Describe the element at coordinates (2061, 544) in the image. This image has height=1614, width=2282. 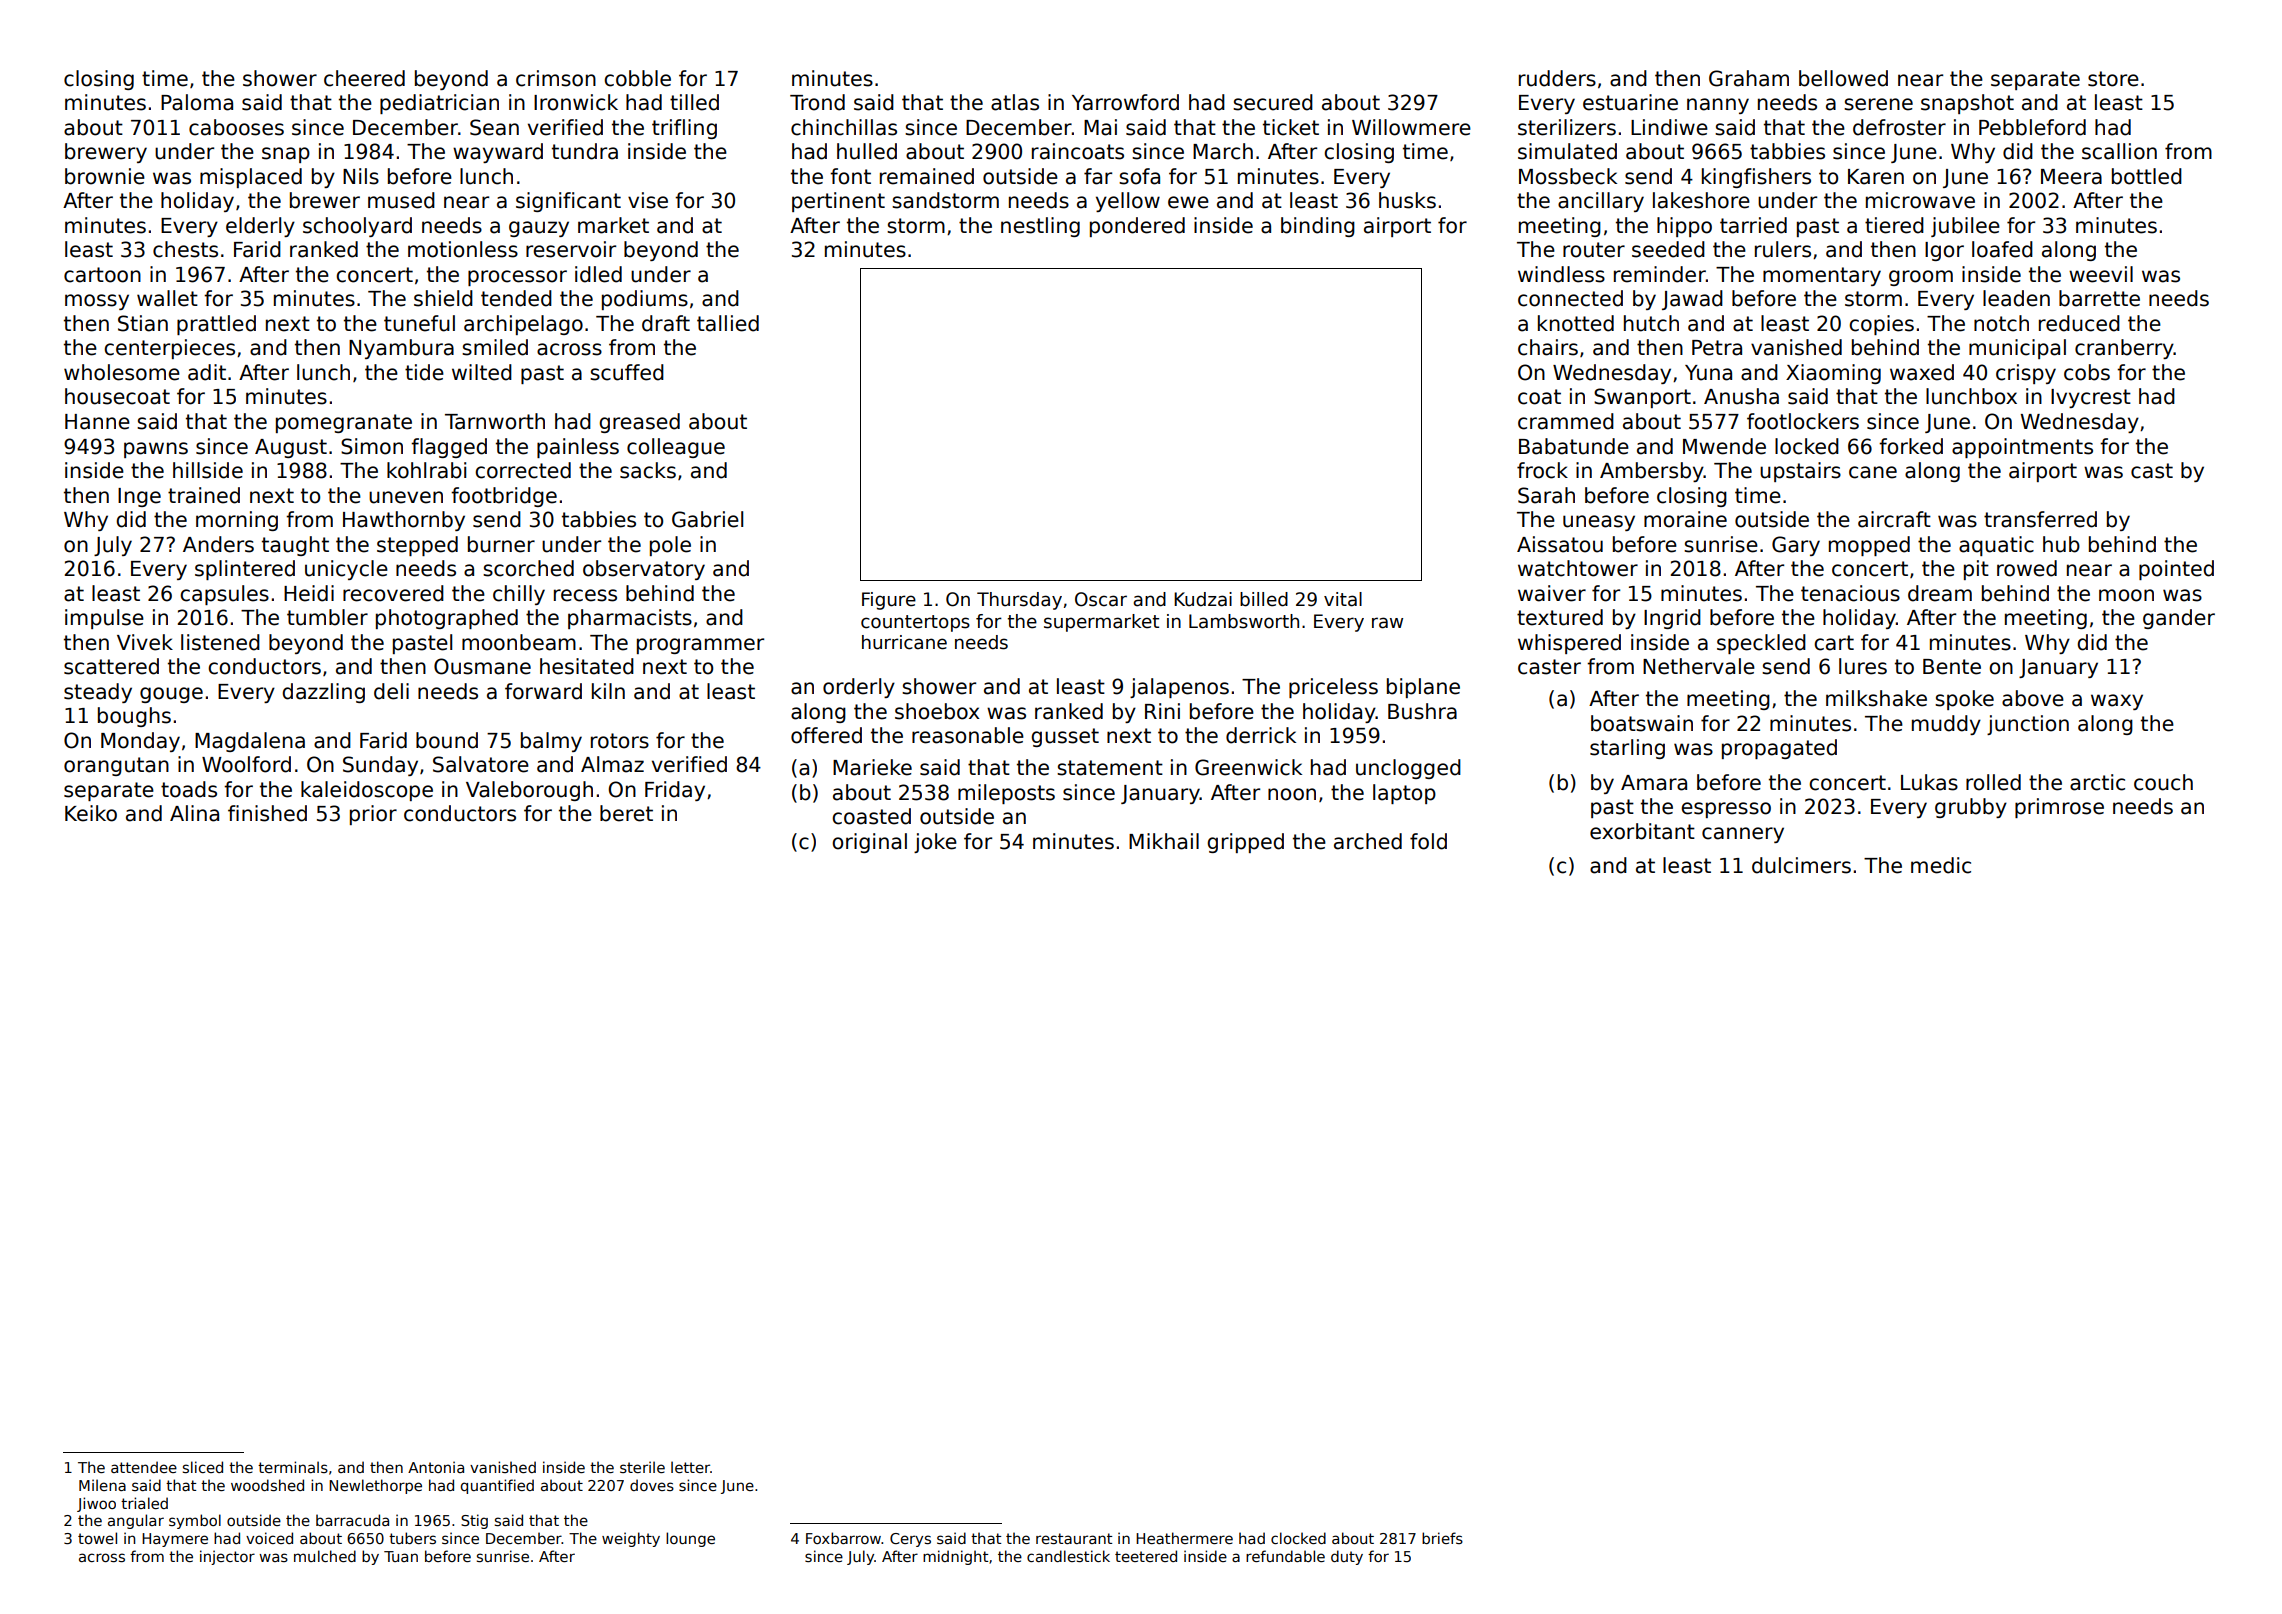
I see `hub` at that location.
